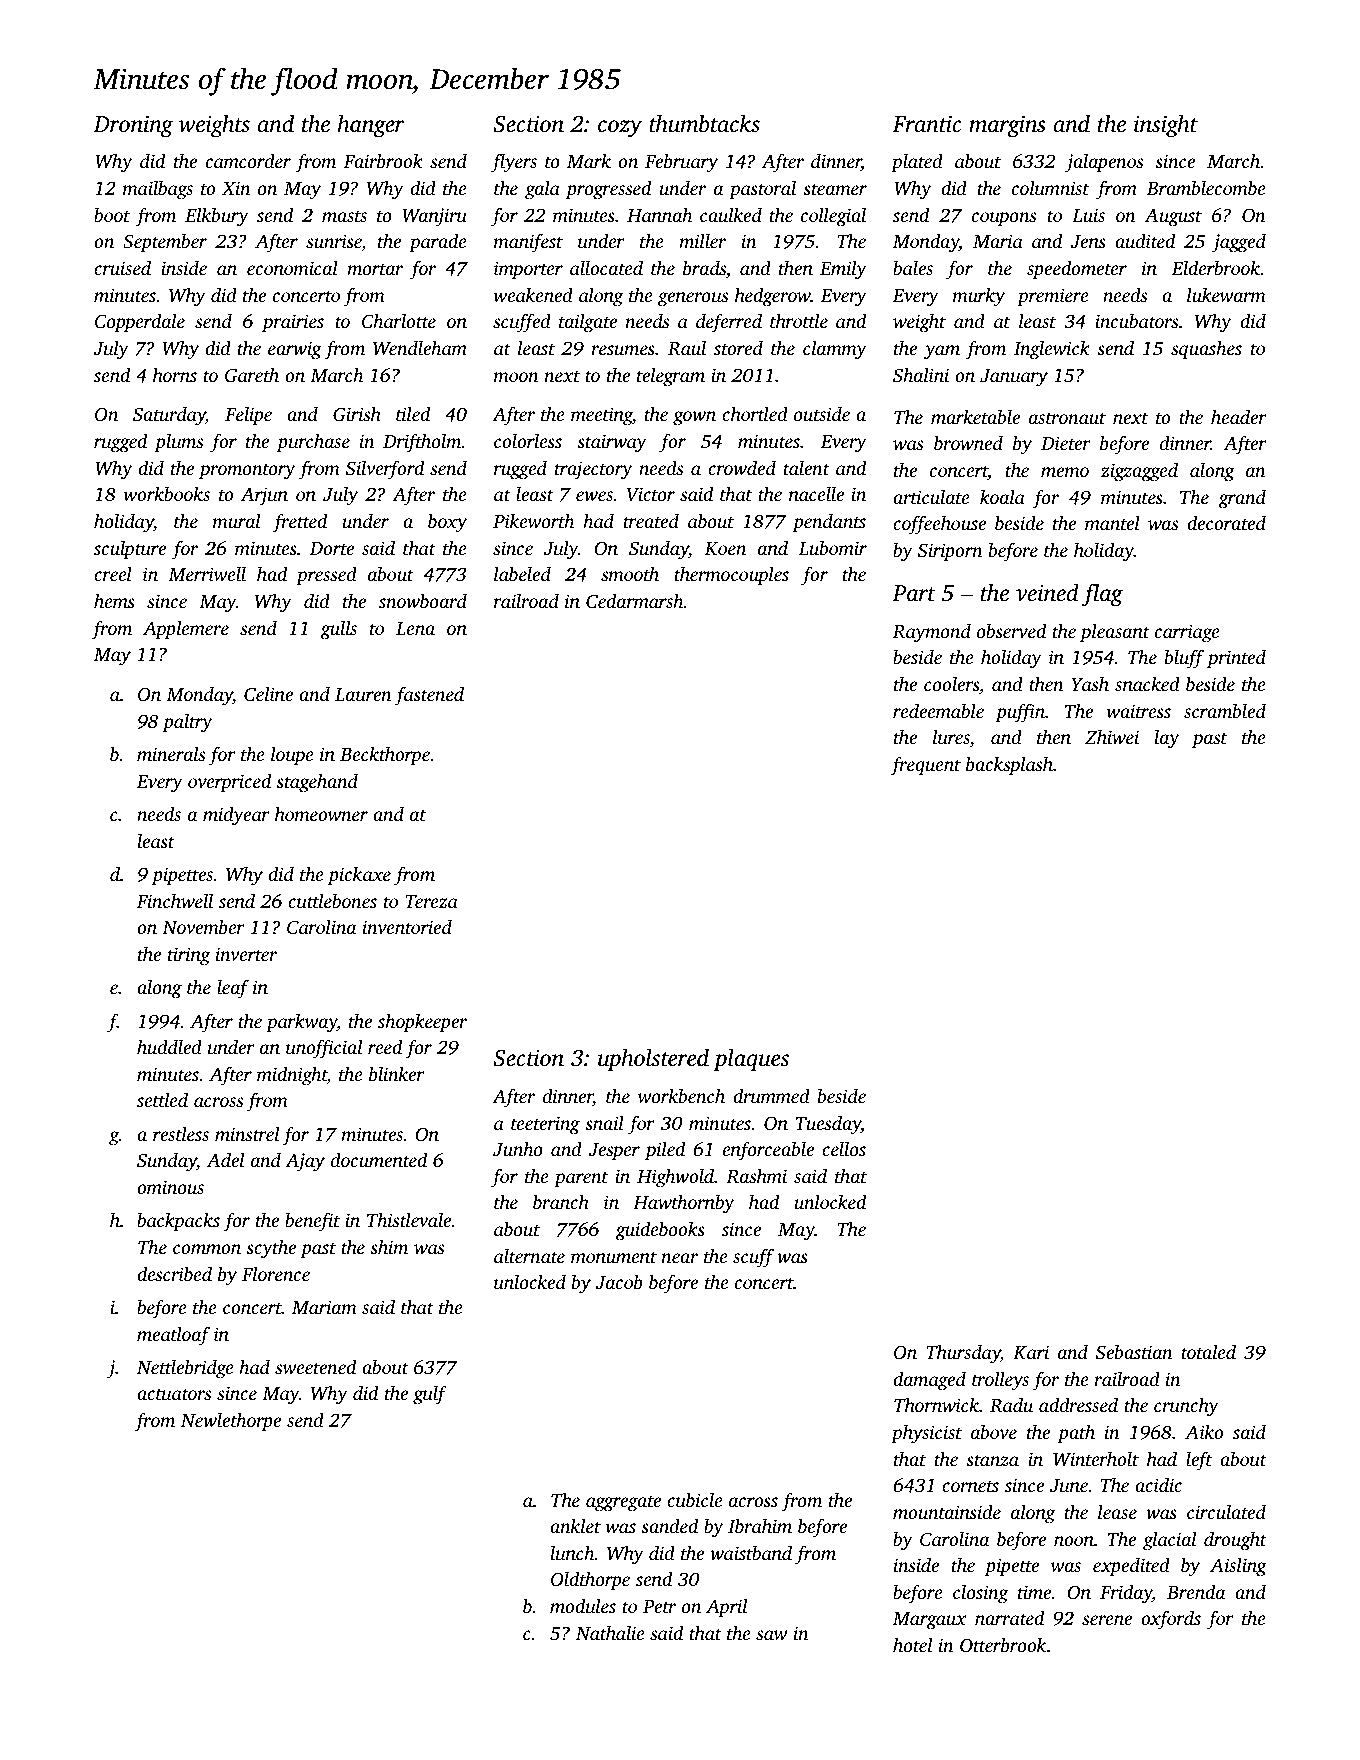 Image resolution: width=1360 pixels, height=1760 pixels. What do you see at coordinates (771, 1095) in the screenshot?
I see `drummed` at bounding box center [771, 1095].
